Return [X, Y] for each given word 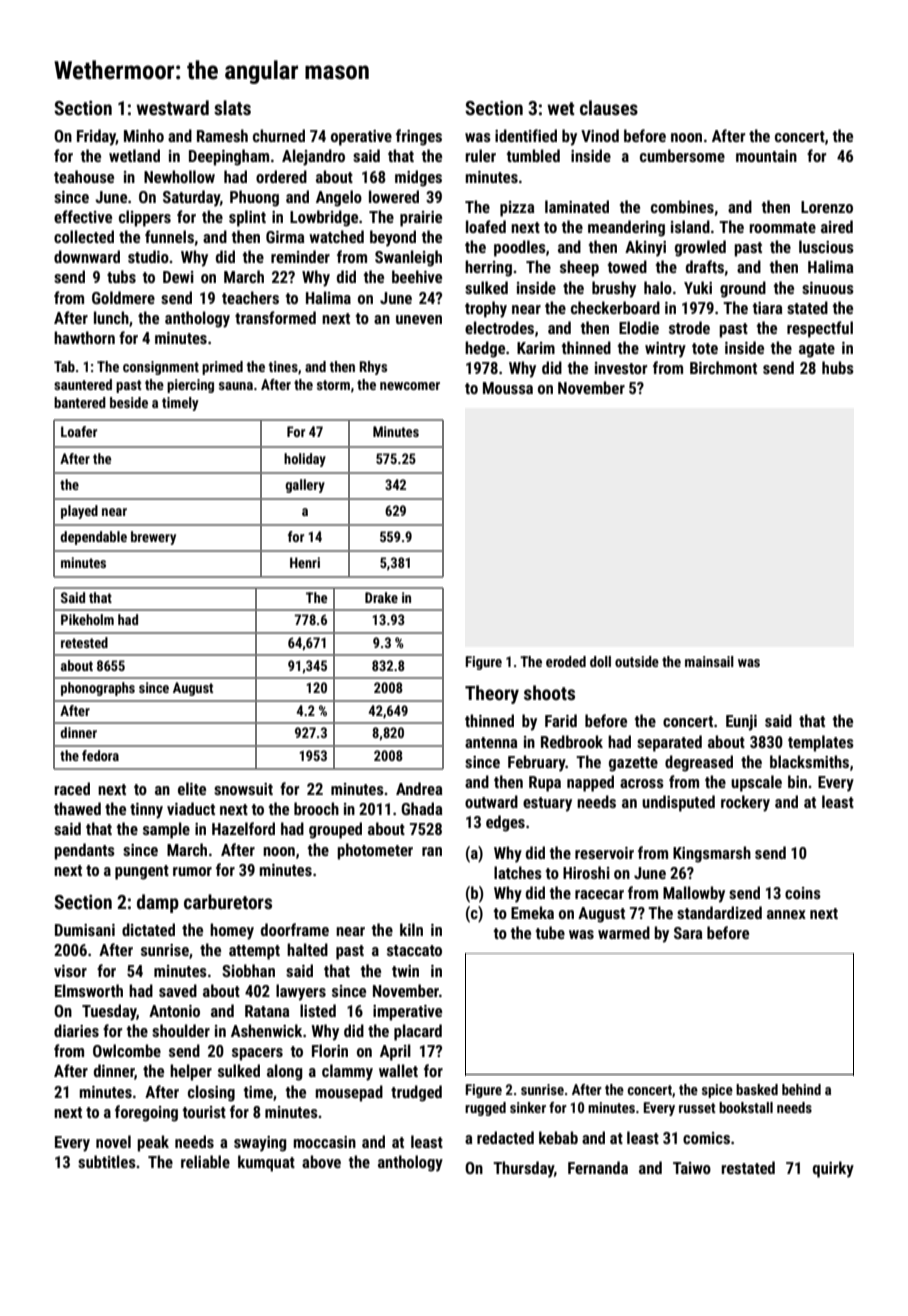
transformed [275, 317]
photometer [375, 851]
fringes [419, 137]
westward [172, 107]
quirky [833, 1169]
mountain [766, 156]
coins [803, 893]
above [321, 1161]
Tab [64, 366]
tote [705, 348]
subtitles [107, 1161]
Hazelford [243, 828]
